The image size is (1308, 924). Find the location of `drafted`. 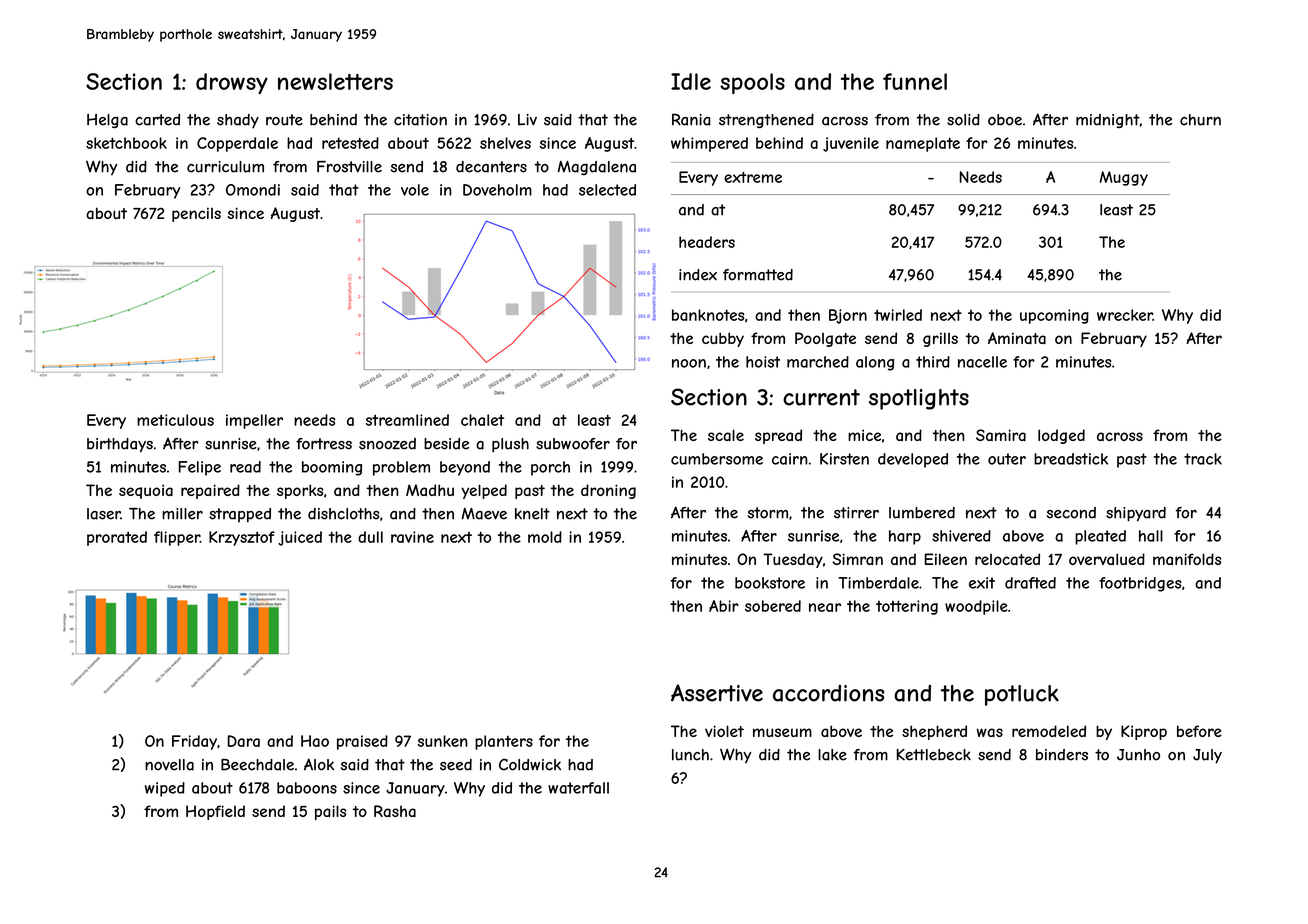

drafted is located at coordinates (1030, 583).
